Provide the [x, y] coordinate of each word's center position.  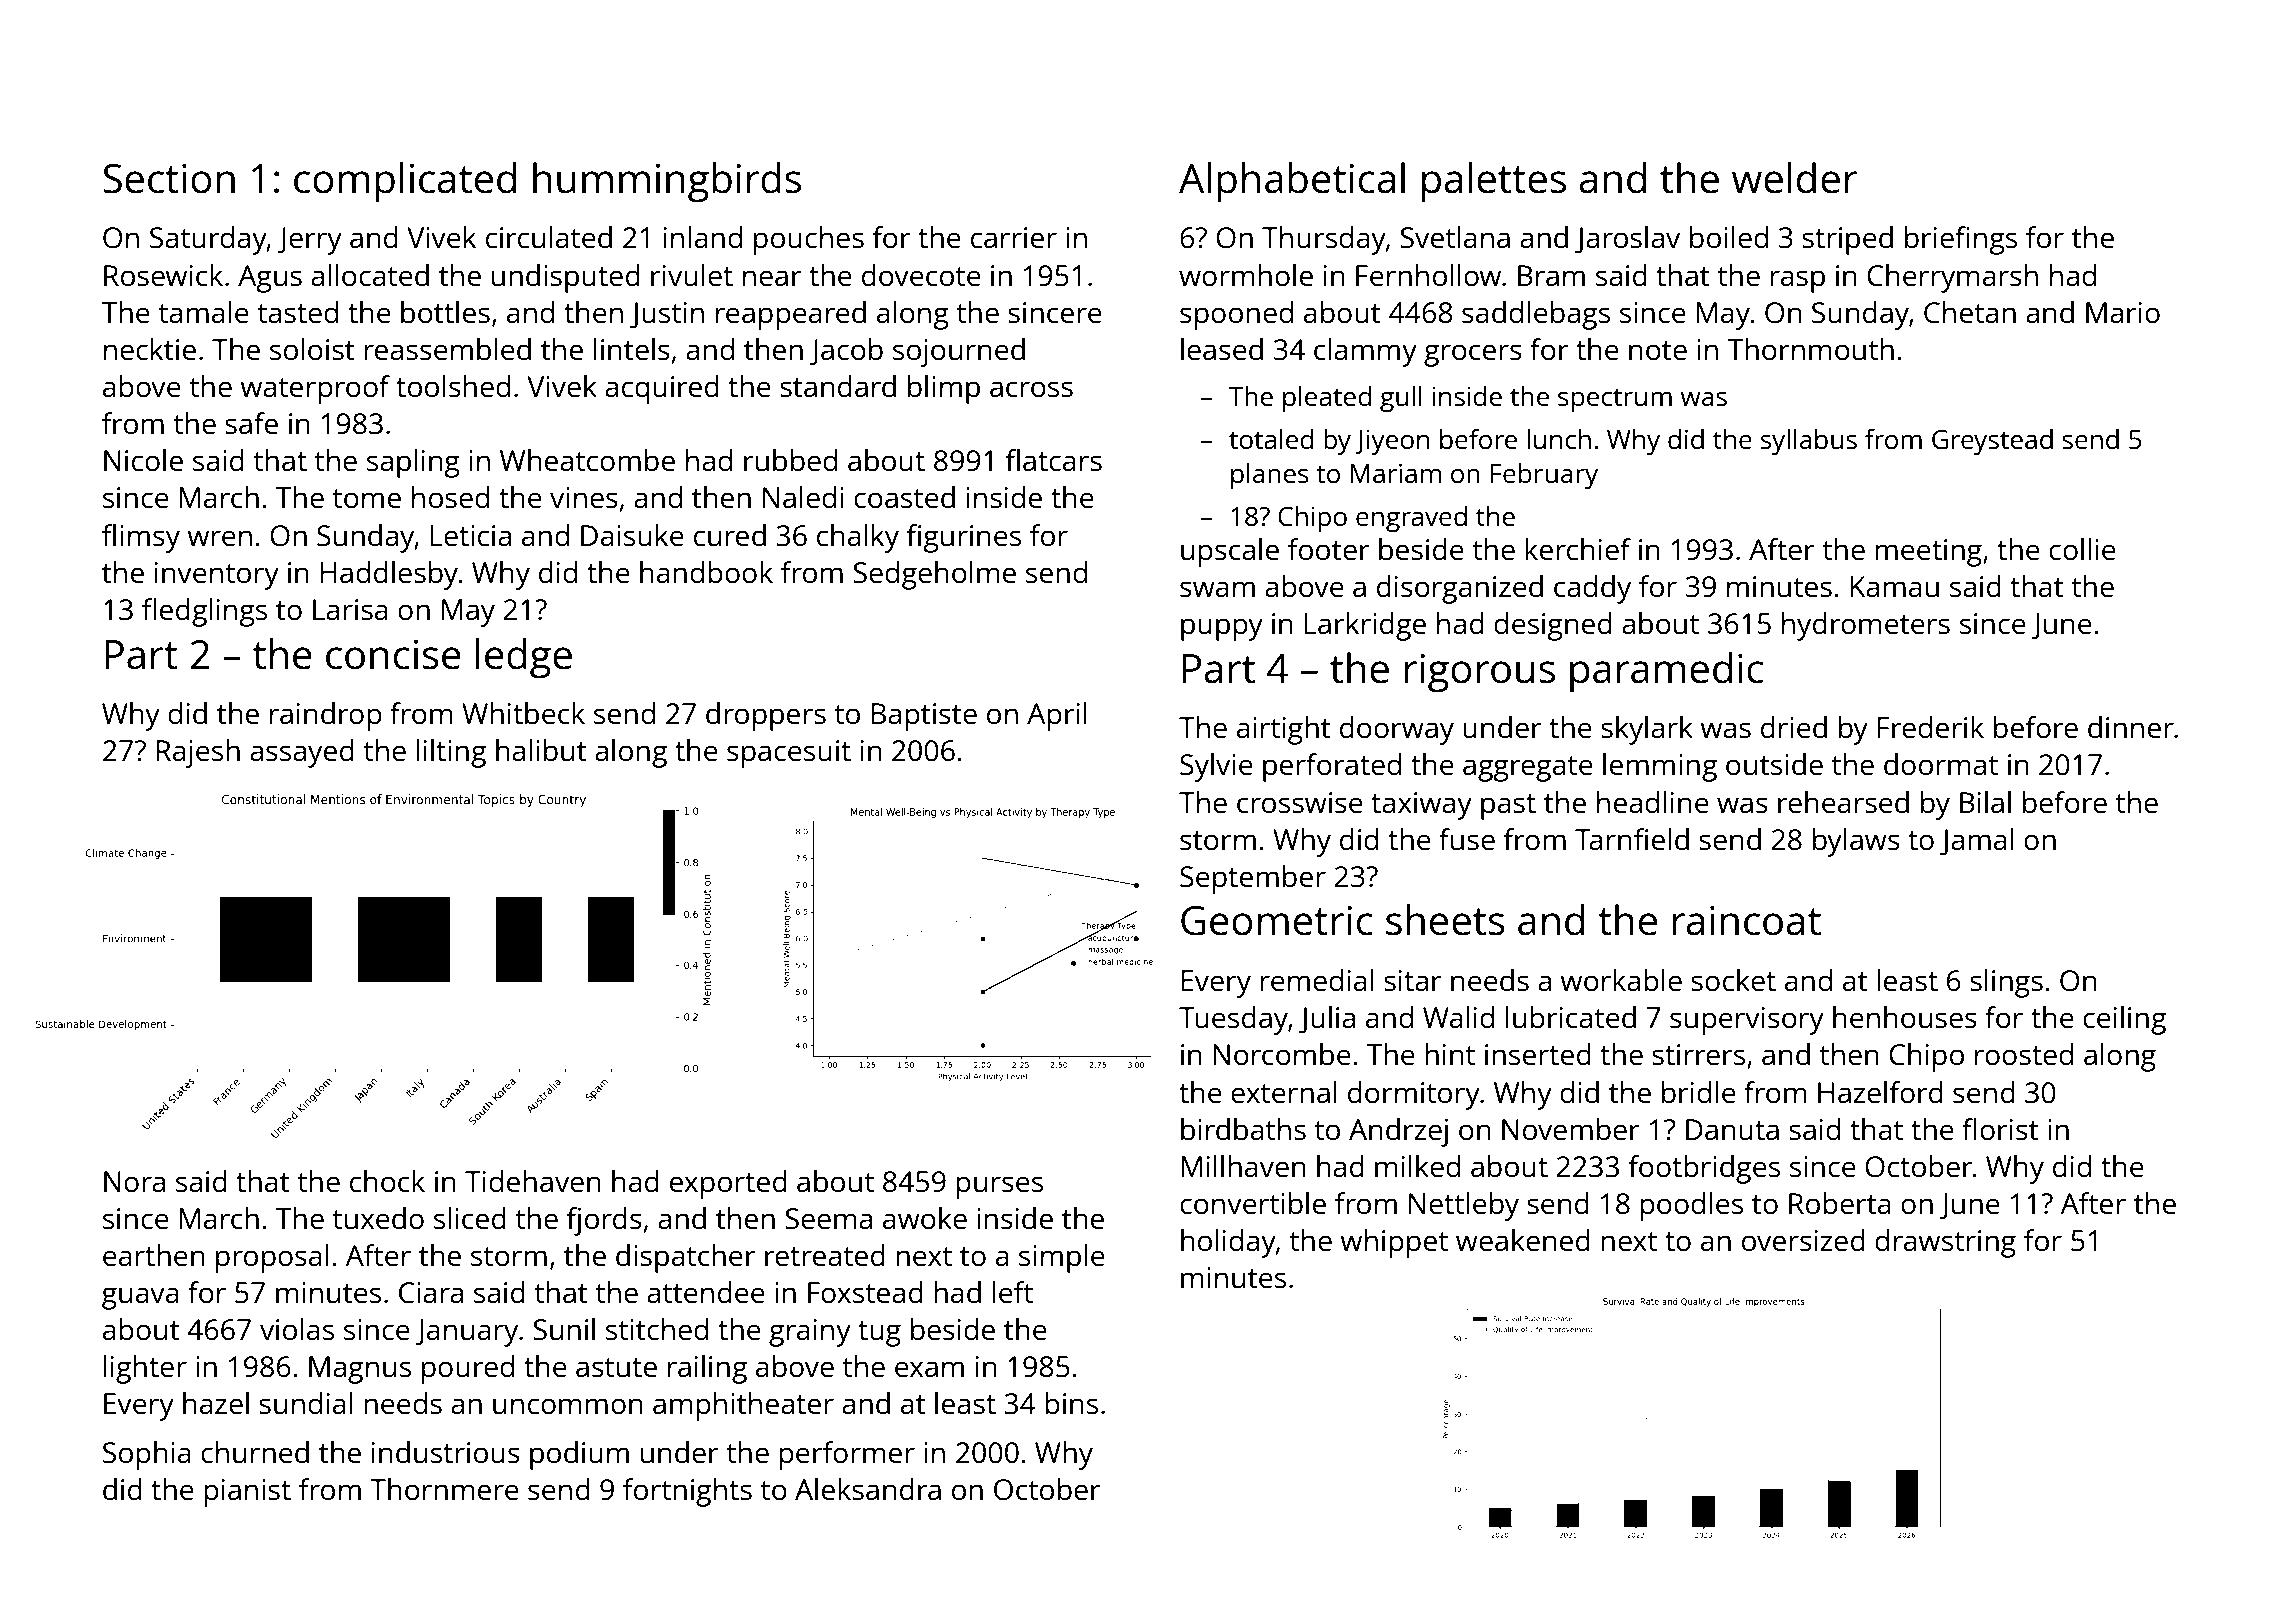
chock [387, 1181]
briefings [1961, 240]
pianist [247, 1493]
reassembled [447, 349]
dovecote [921, 275]
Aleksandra [868, 1489]
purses [999, 1187]
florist [2000, 1129]
